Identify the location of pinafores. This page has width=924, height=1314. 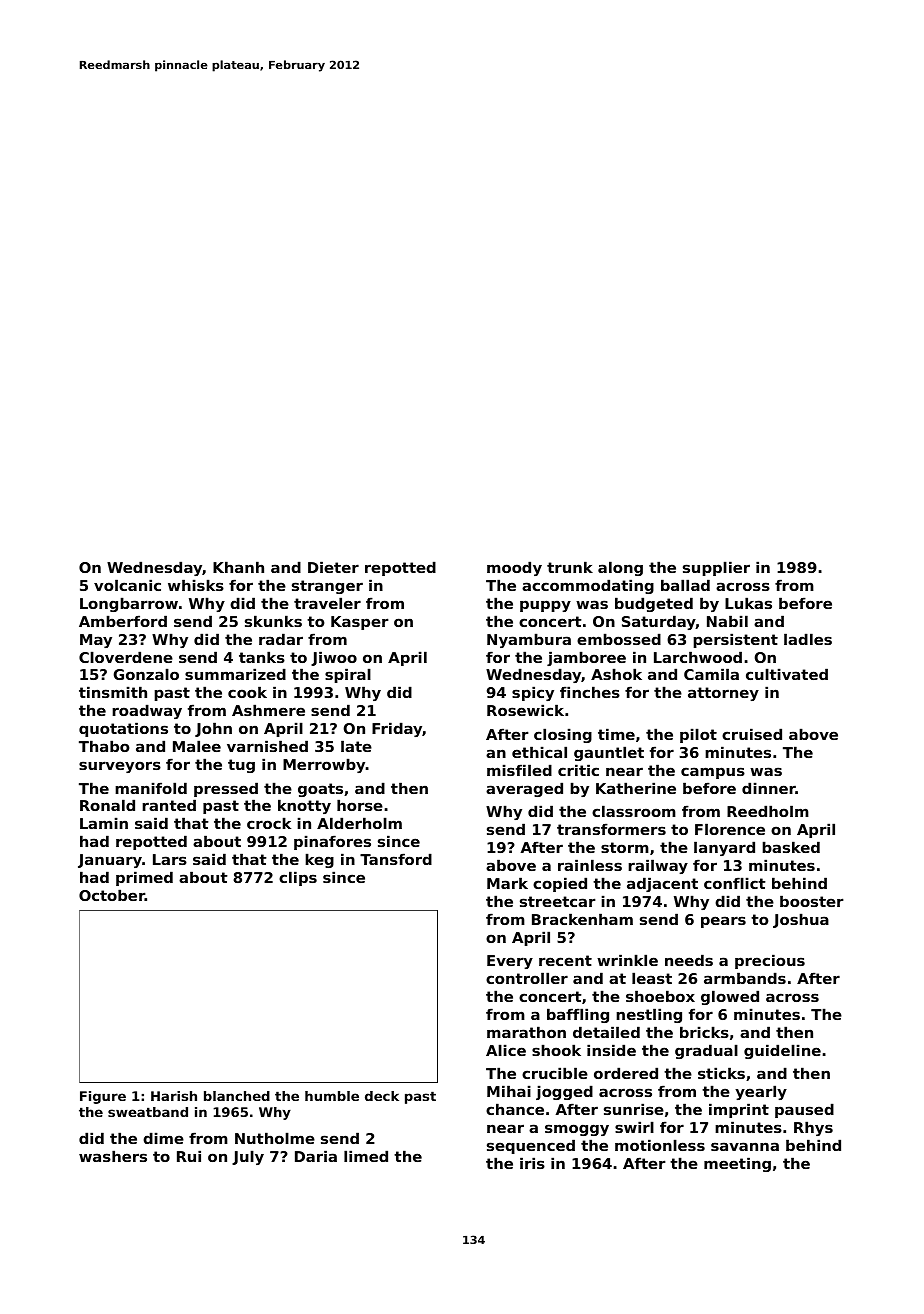
(332, 842).
